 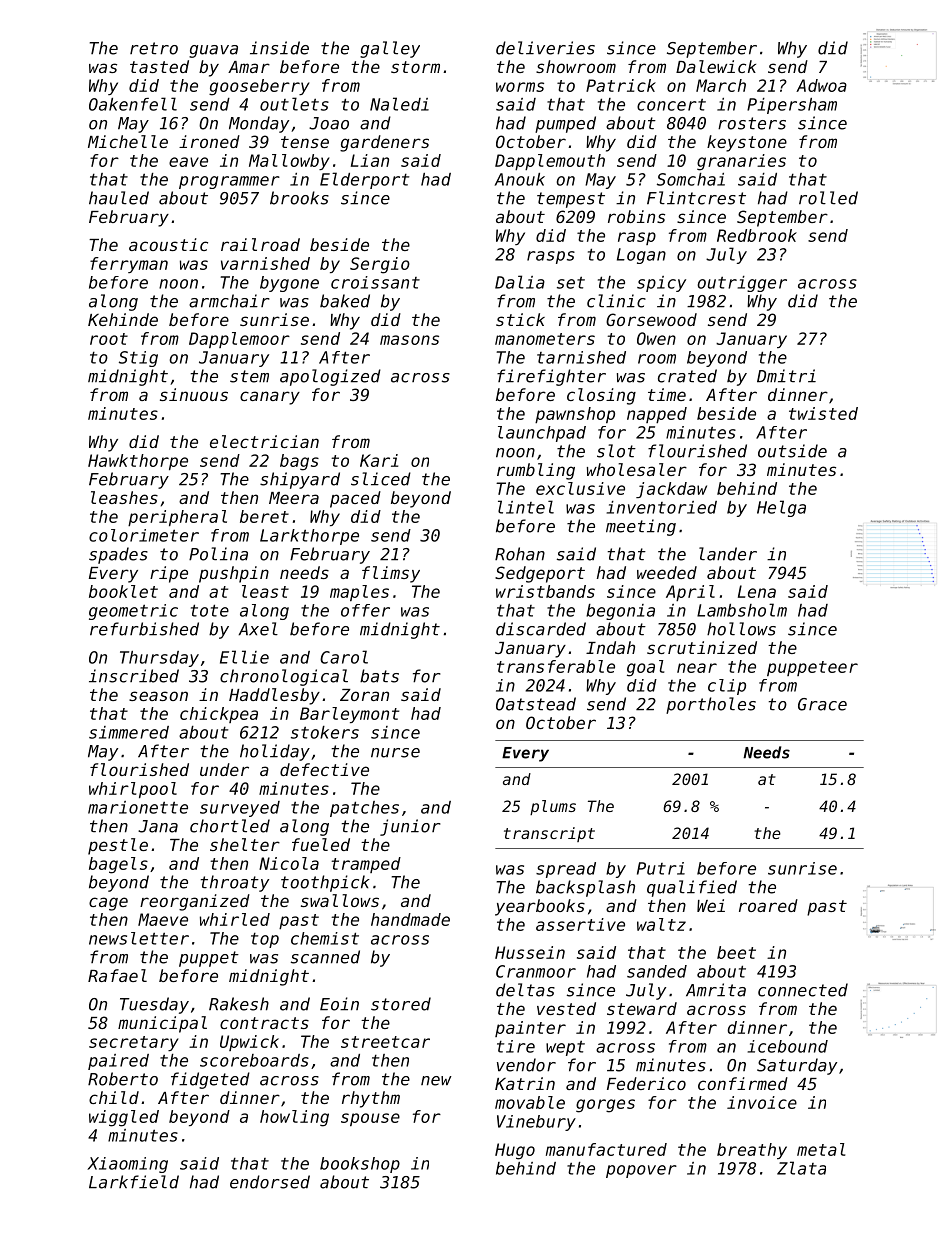 What do you see at coordinates (741, 629) in the screenshot?
I see `hollows` at bounding box center [741, 629].
